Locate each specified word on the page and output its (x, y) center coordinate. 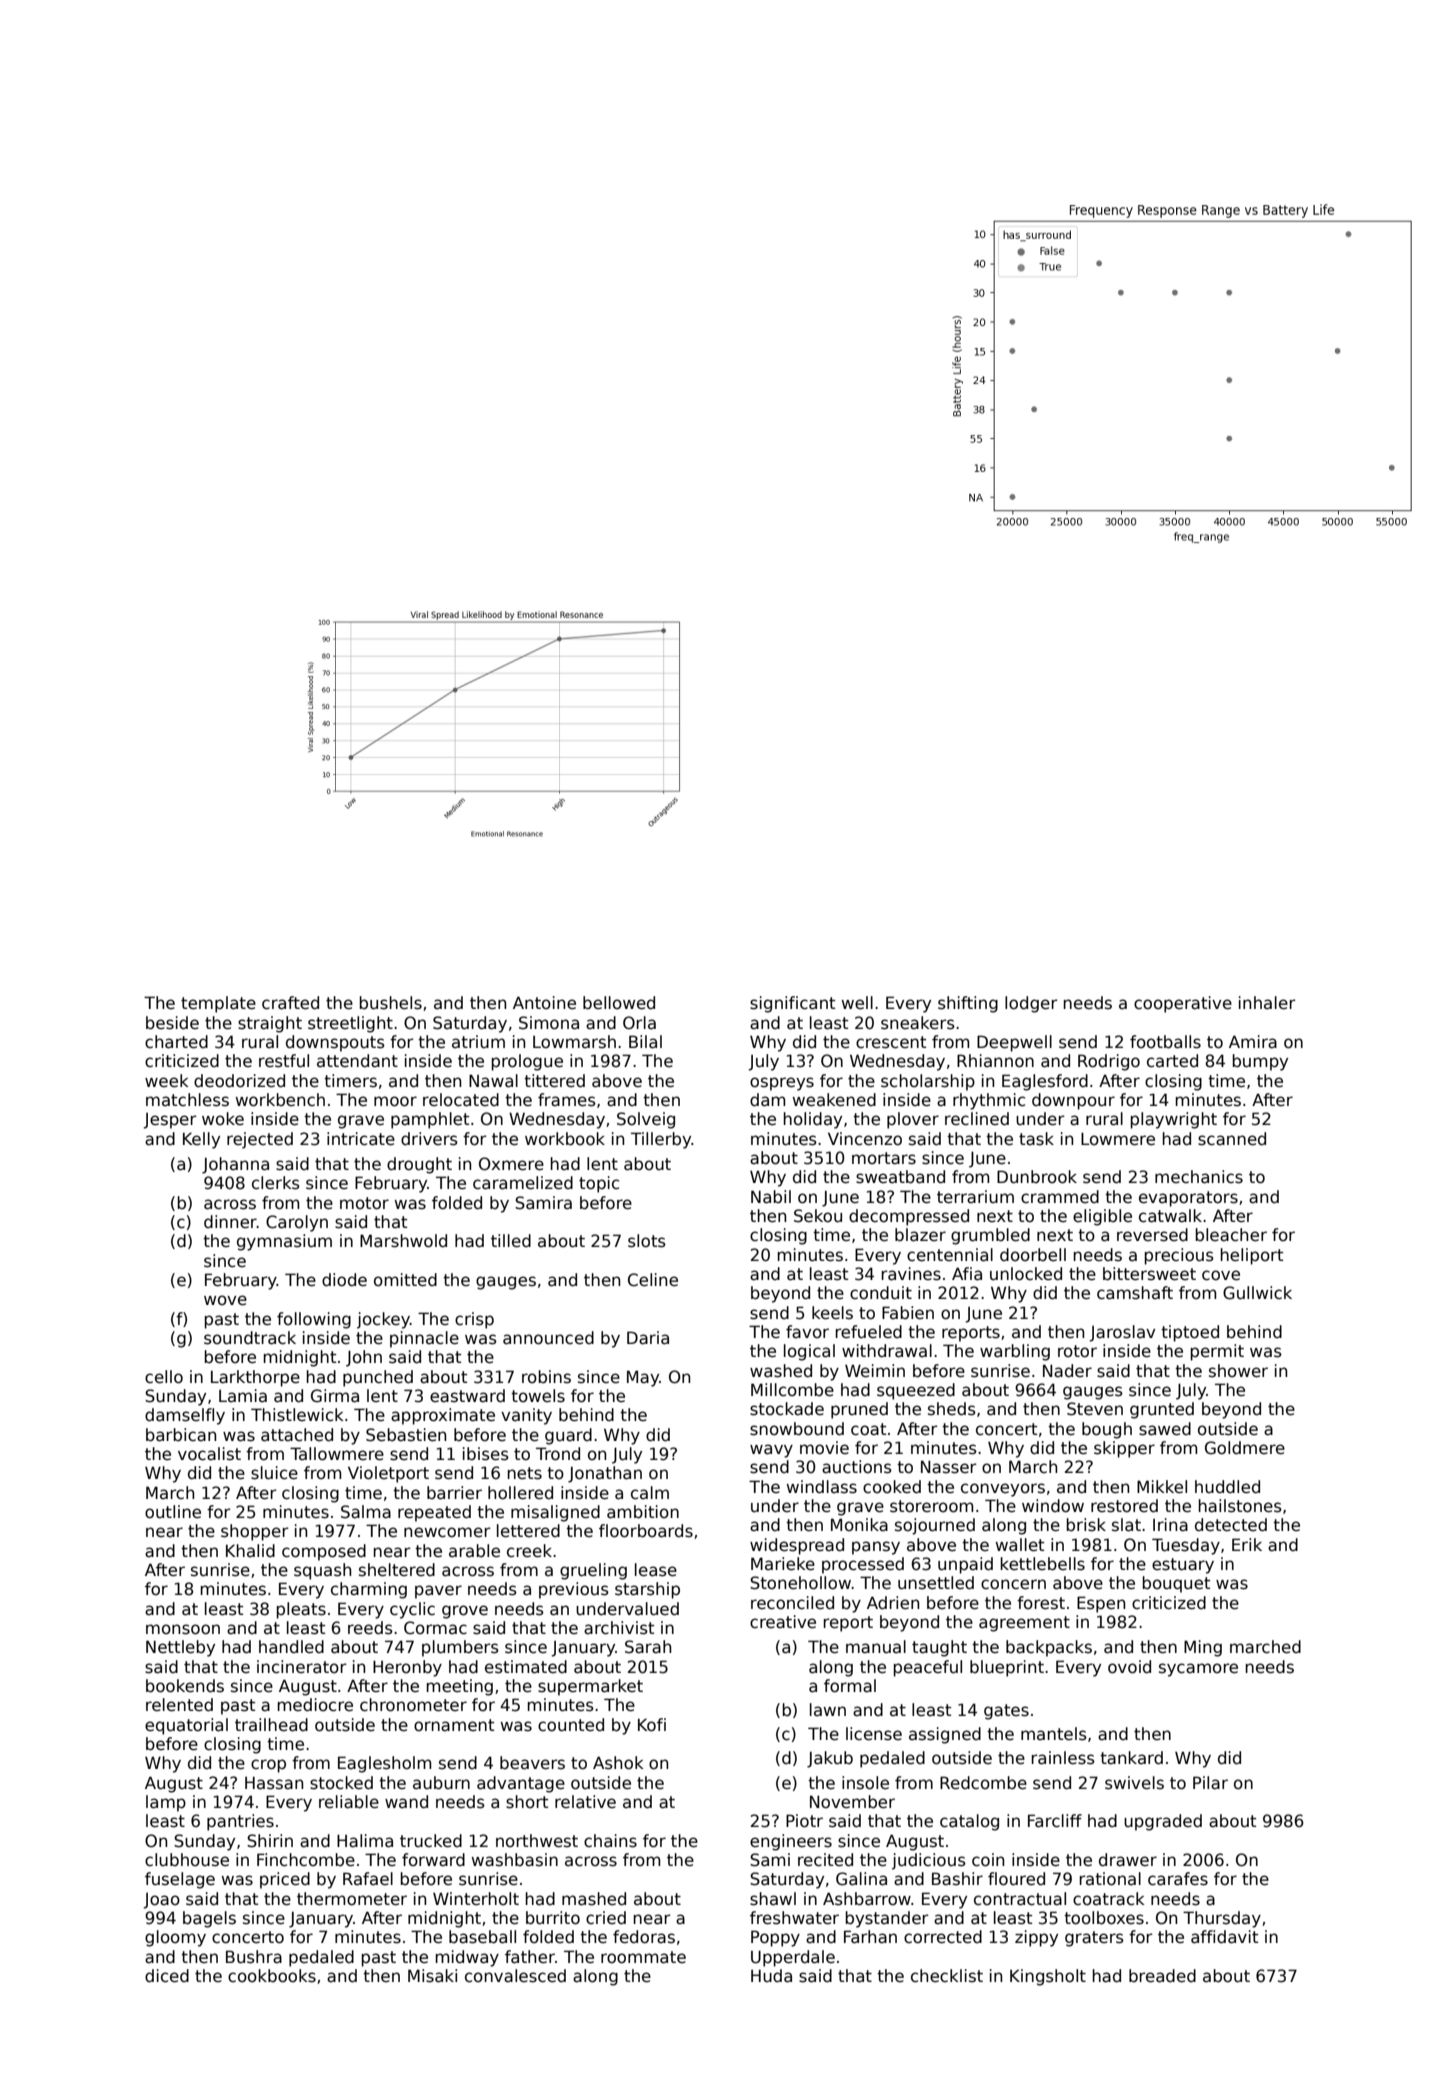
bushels (391, 1003)
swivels (1134, 1783)
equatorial (186, 1726)
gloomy (175, 1938)
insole (865, 1783)
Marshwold (403, 1241)
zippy (1036, 1938)
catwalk (1170, 1216)
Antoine (544, 1003)
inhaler (1267, 1003)
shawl (773, 1899)
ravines (911, 1274)
